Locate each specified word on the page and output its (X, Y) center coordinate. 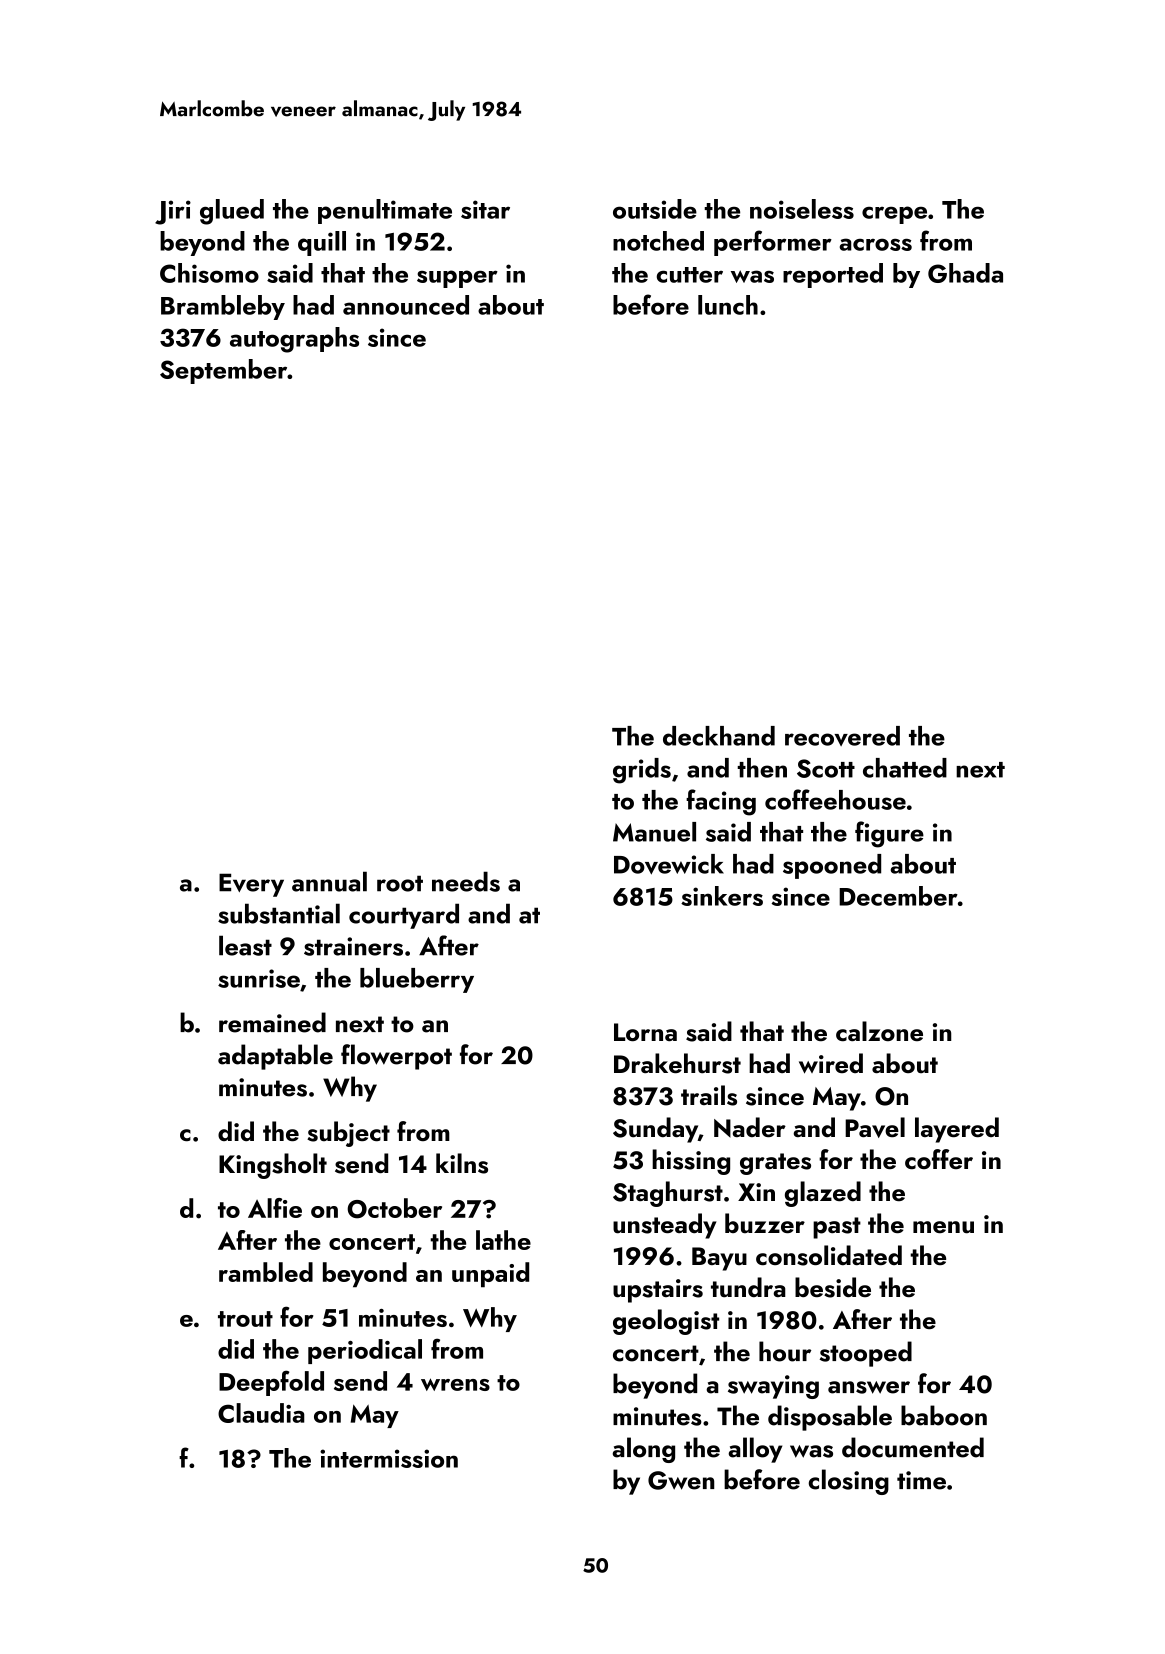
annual (329, 881)
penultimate (385, 211)
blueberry (417, 980)
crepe (894, 215)
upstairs (658, 1291)
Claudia (261, 1413)
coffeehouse (835, 799)
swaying (773, 1387)
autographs (294, 340)
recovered (842, 736)
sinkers (722, 896)
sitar (485, 209)
